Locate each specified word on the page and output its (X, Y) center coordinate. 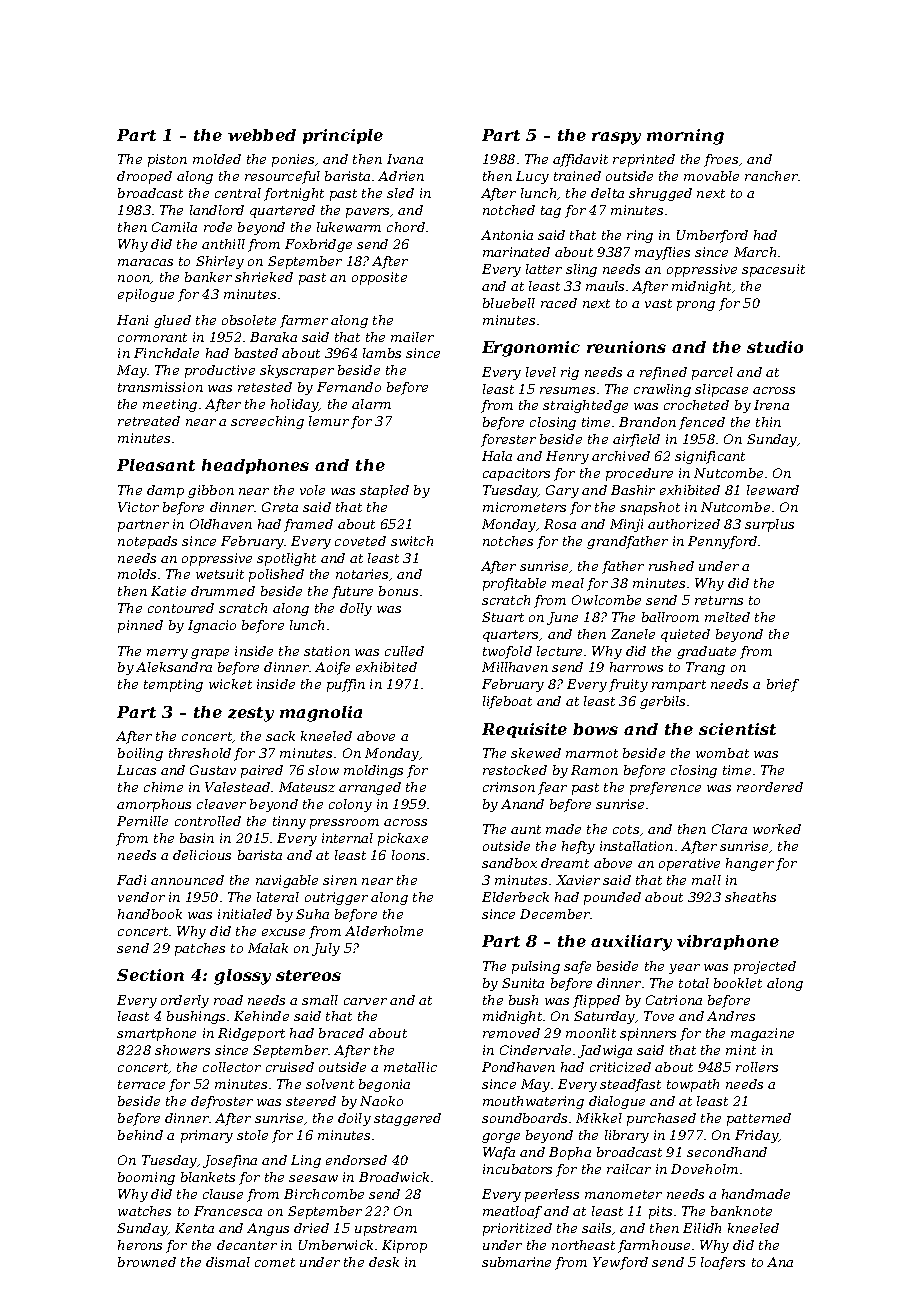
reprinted (644, 160)
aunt (526, 829)
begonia (384, 1085)
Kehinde (261, 1016)
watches (144, 1211)
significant (710, 457)
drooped (144, 177)
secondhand (727, 1152)
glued (172, 321)
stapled (384, 491)
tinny (289, 822)
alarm (371, 404)
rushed (671, 566)
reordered (770, 787)
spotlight (286, 559)
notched (509, 210)
